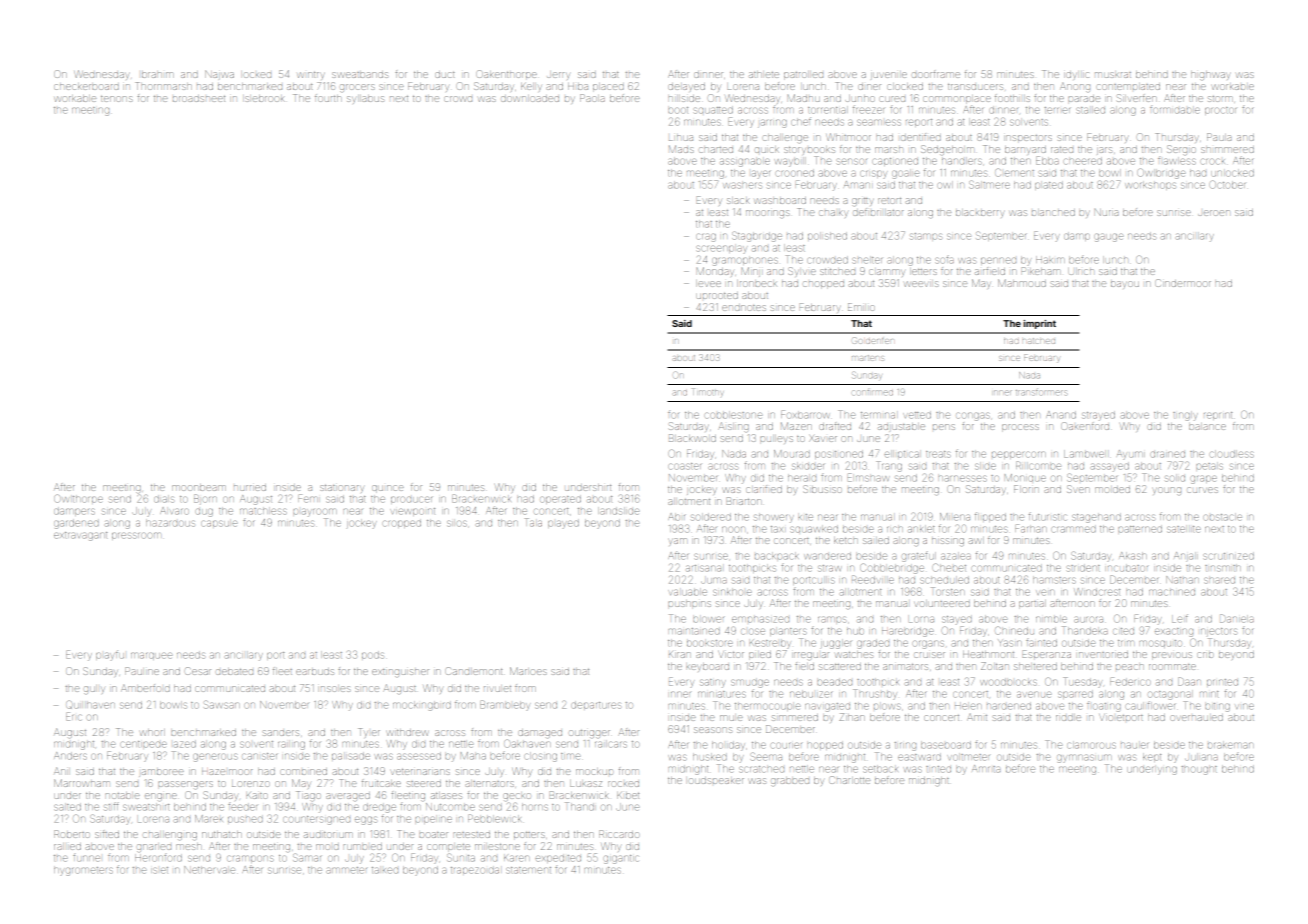 The image size is (1308, 924). Describe the element at coordinates (83, 871) in the page. I see `hygrometers` at that location.
